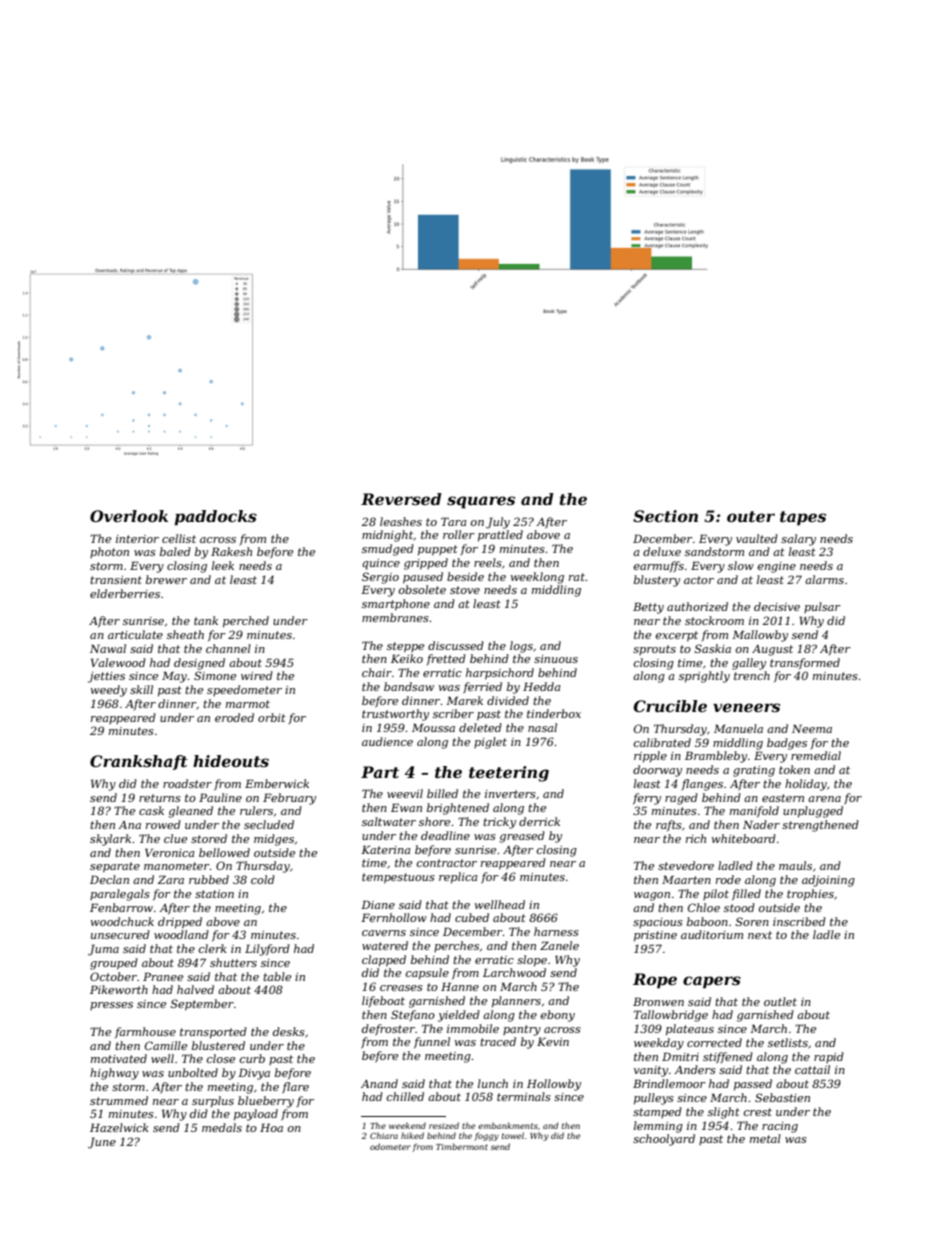  I want to click on sprouts, so click(654, 650).
